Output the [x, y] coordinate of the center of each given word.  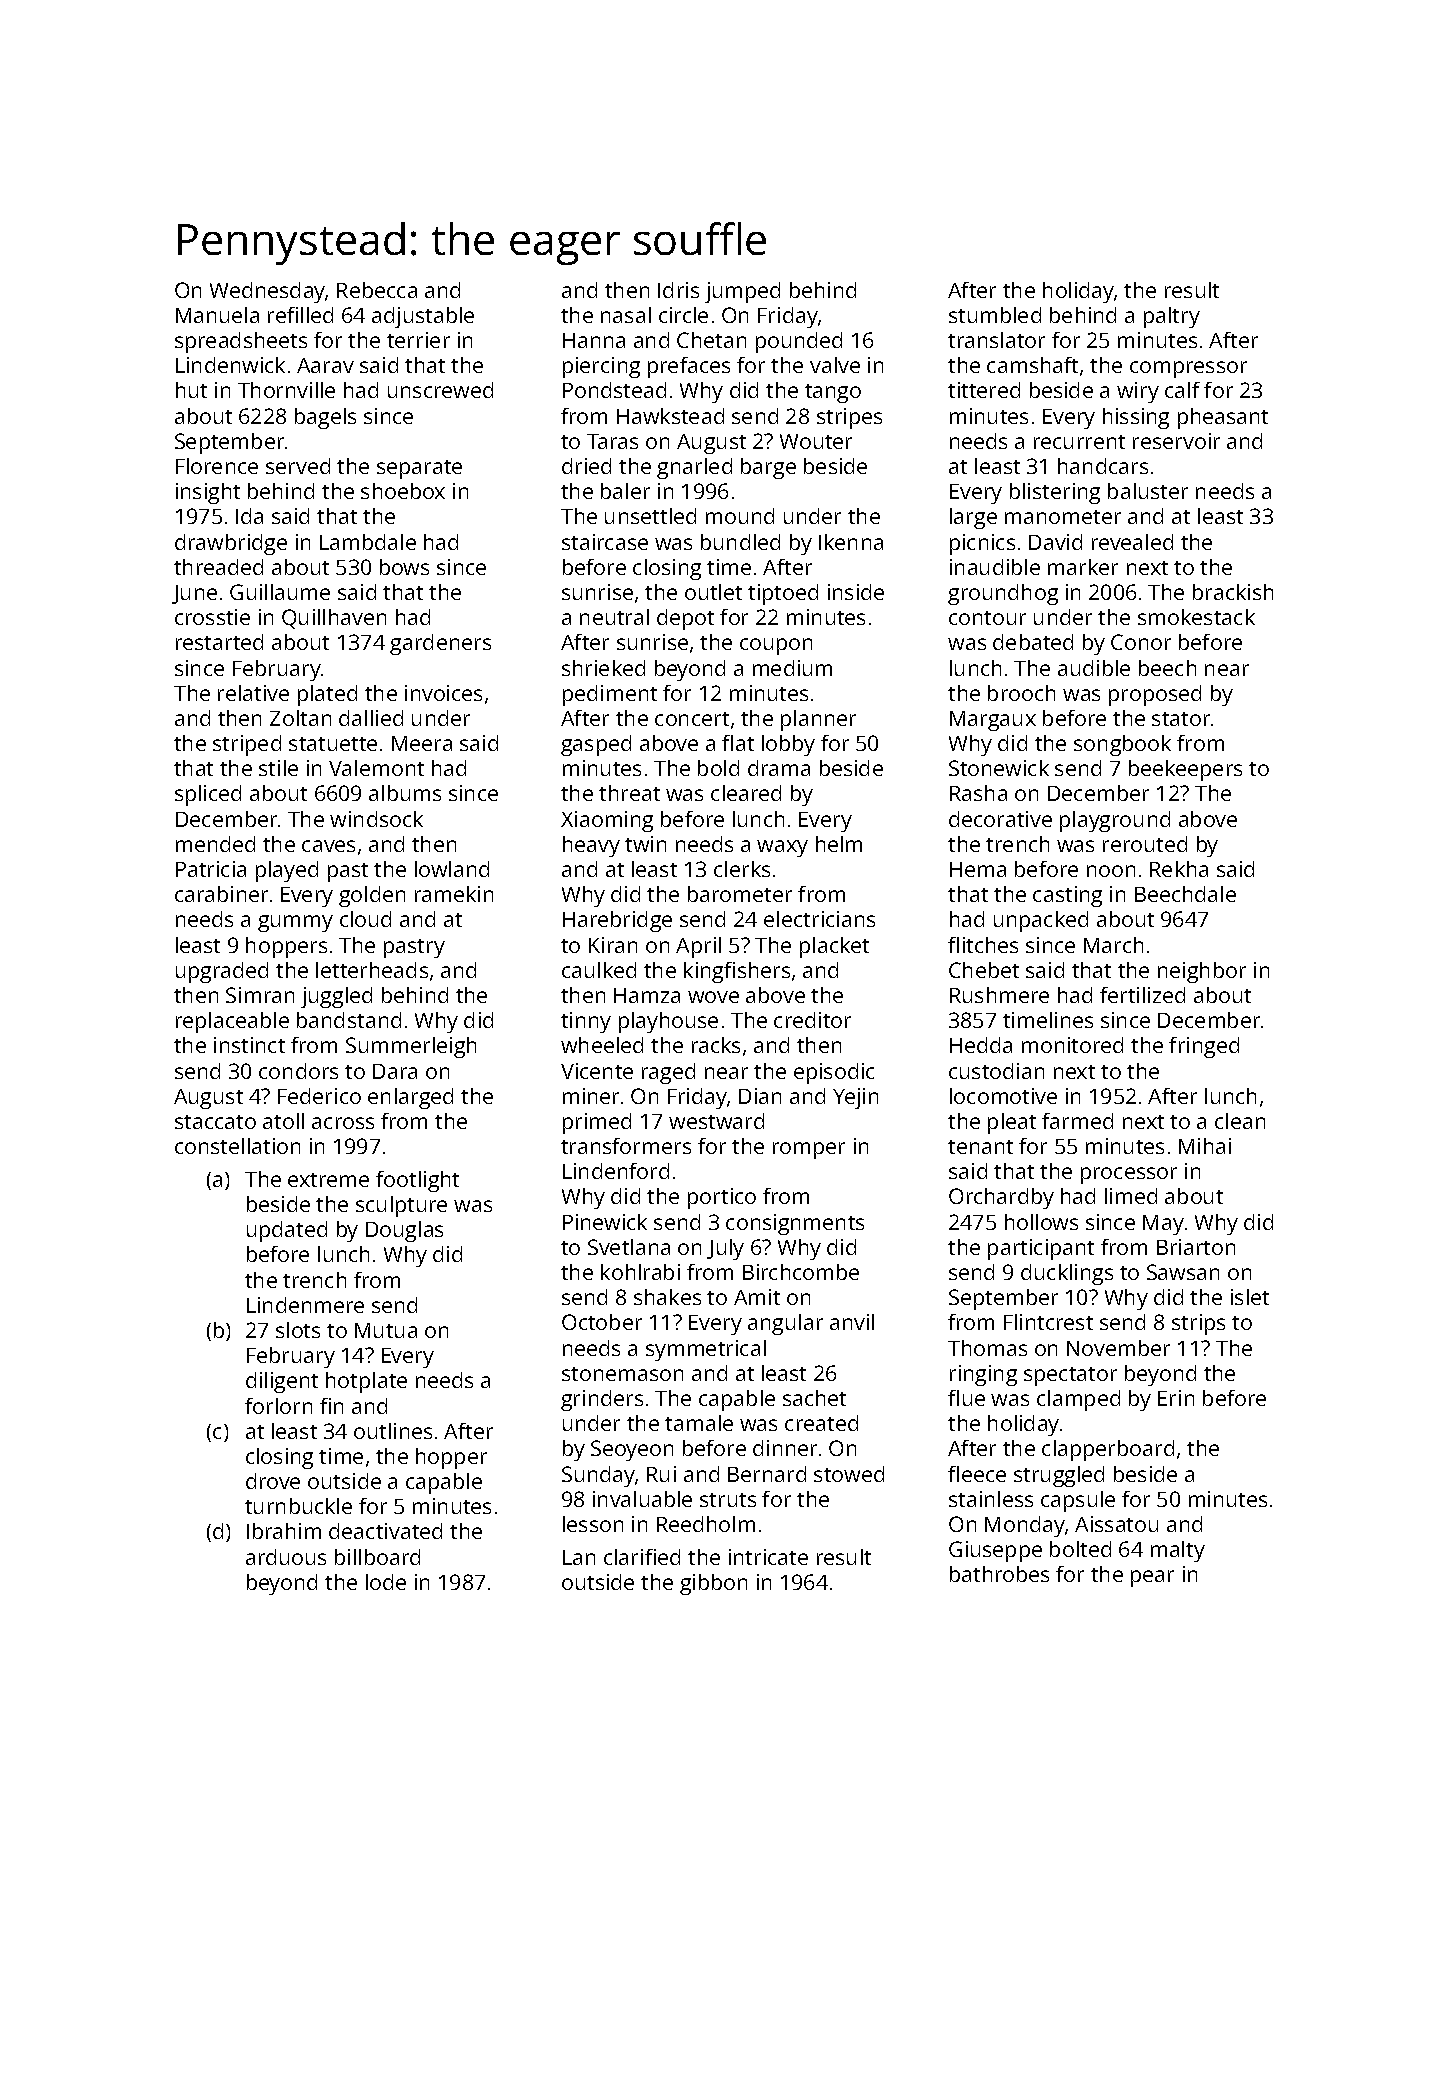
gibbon [713, 1584]
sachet [814, 1398]
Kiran [613, 945]
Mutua [386, 1330]
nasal [626, 315]
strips [1198, 1324]
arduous [286, 1557]
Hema [978, 869]
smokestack [1196, 617]
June [194, 594]
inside [856, 592]
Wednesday [268, 292]
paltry [1172, 317]
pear [1152, 1578]
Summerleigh [411, 1047]
